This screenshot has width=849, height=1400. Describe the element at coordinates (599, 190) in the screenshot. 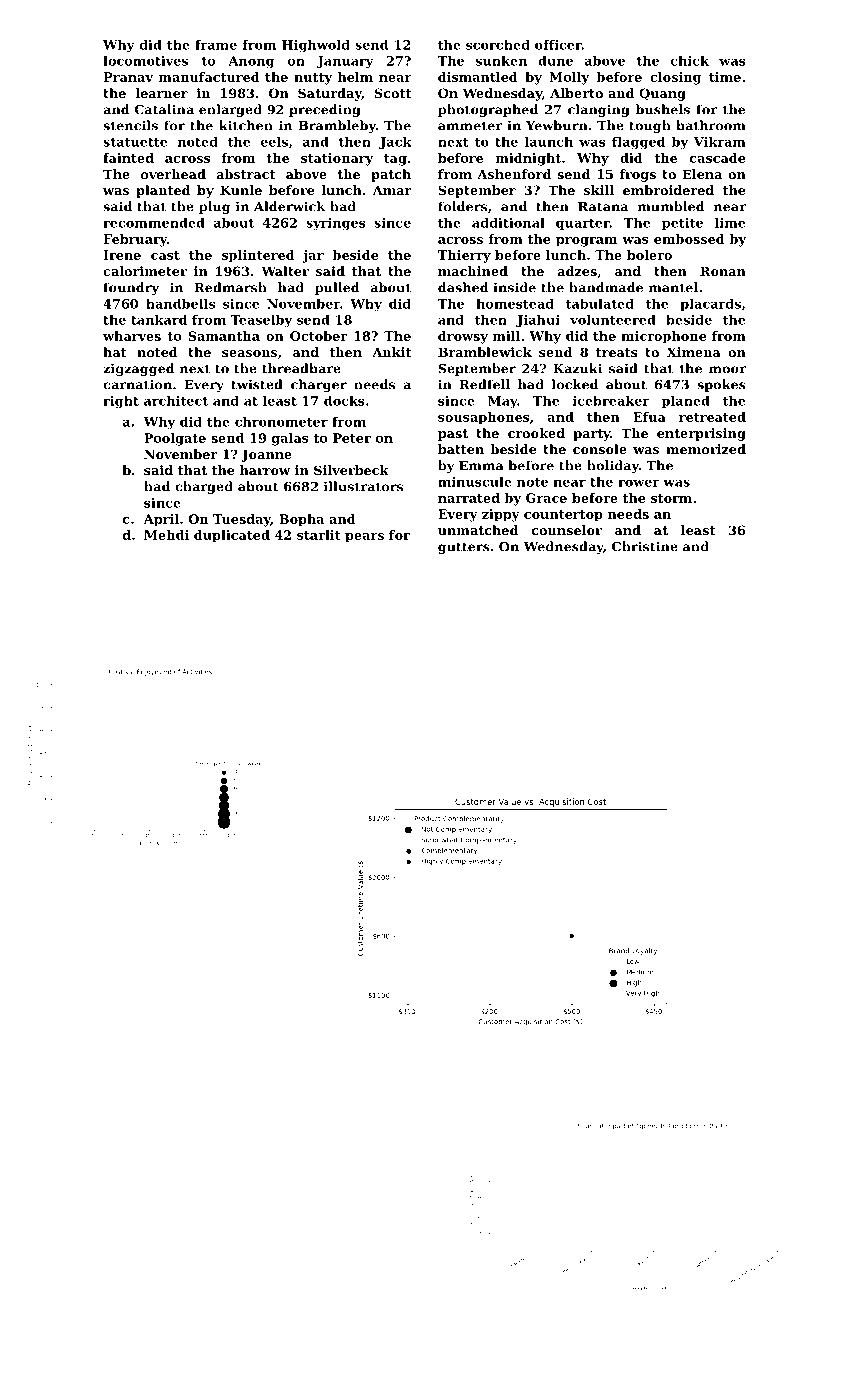

I see `skill` at that location.
